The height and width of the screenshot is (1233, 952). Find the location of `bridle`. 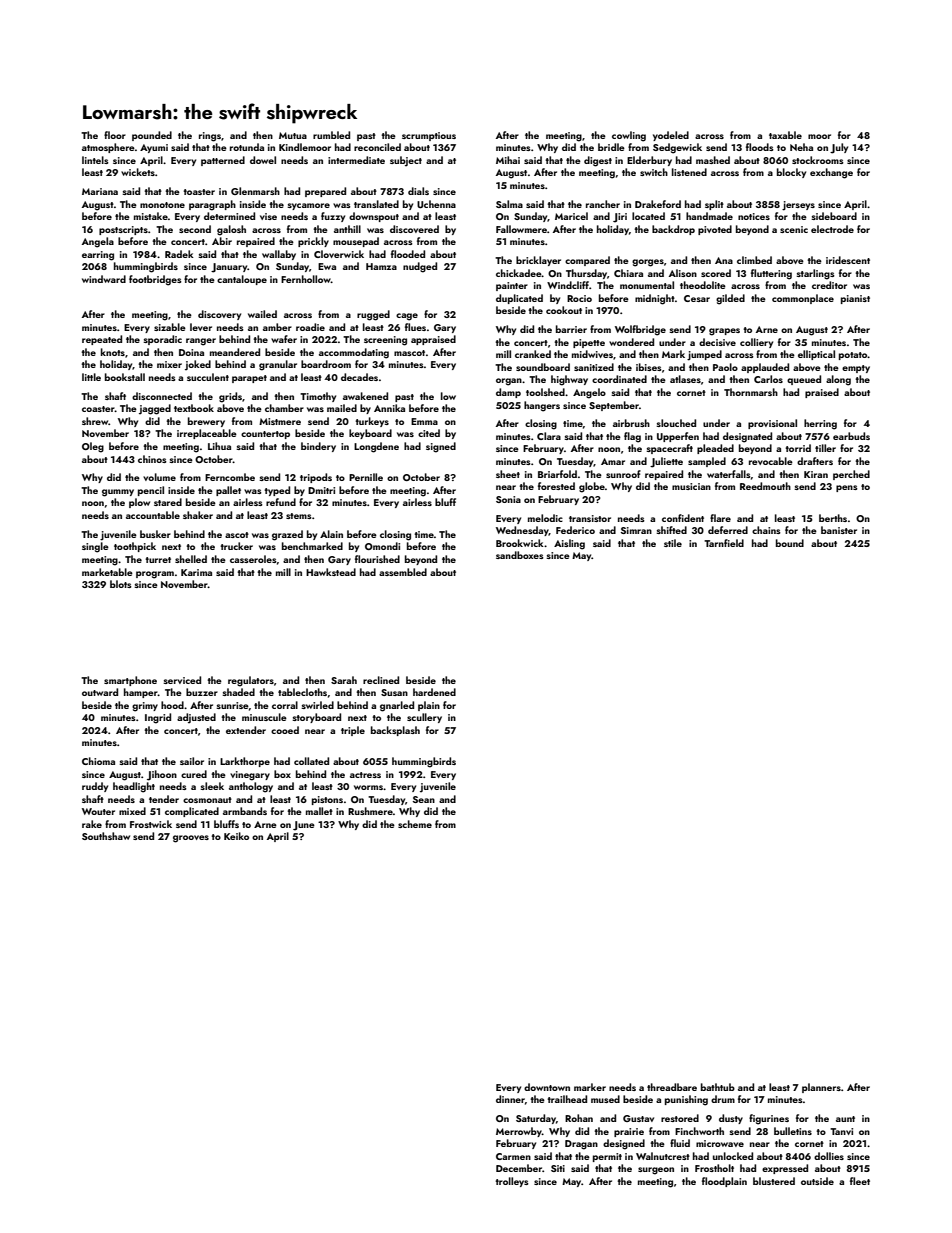

bridle is located at coordinates (611, 147).
